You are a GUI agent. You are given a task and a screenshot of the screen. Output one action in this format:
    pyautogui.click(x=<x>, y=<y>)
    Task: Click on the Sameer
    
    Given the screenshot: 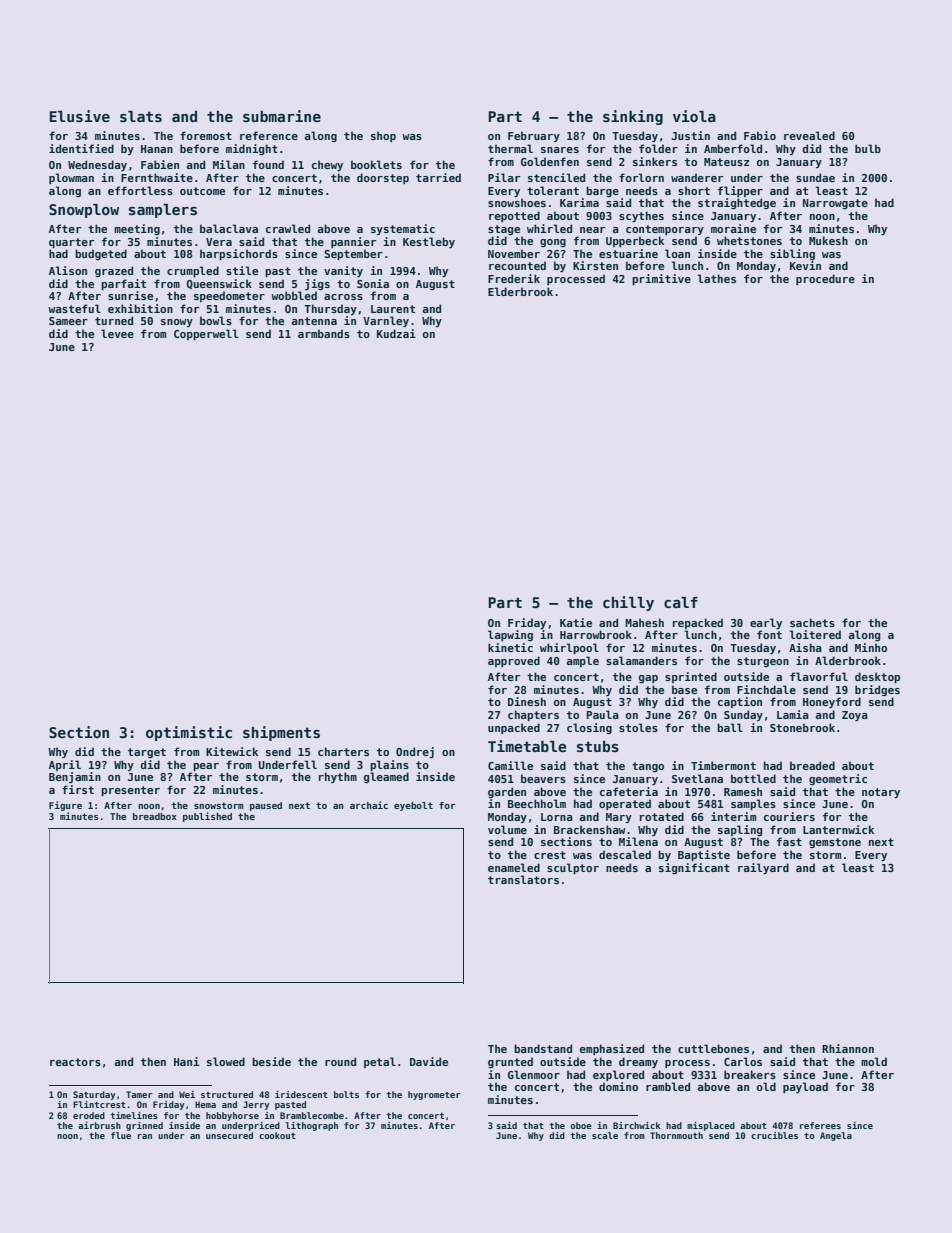 What is the action you would take?
    pyautogui.click(x=68, y=321)
